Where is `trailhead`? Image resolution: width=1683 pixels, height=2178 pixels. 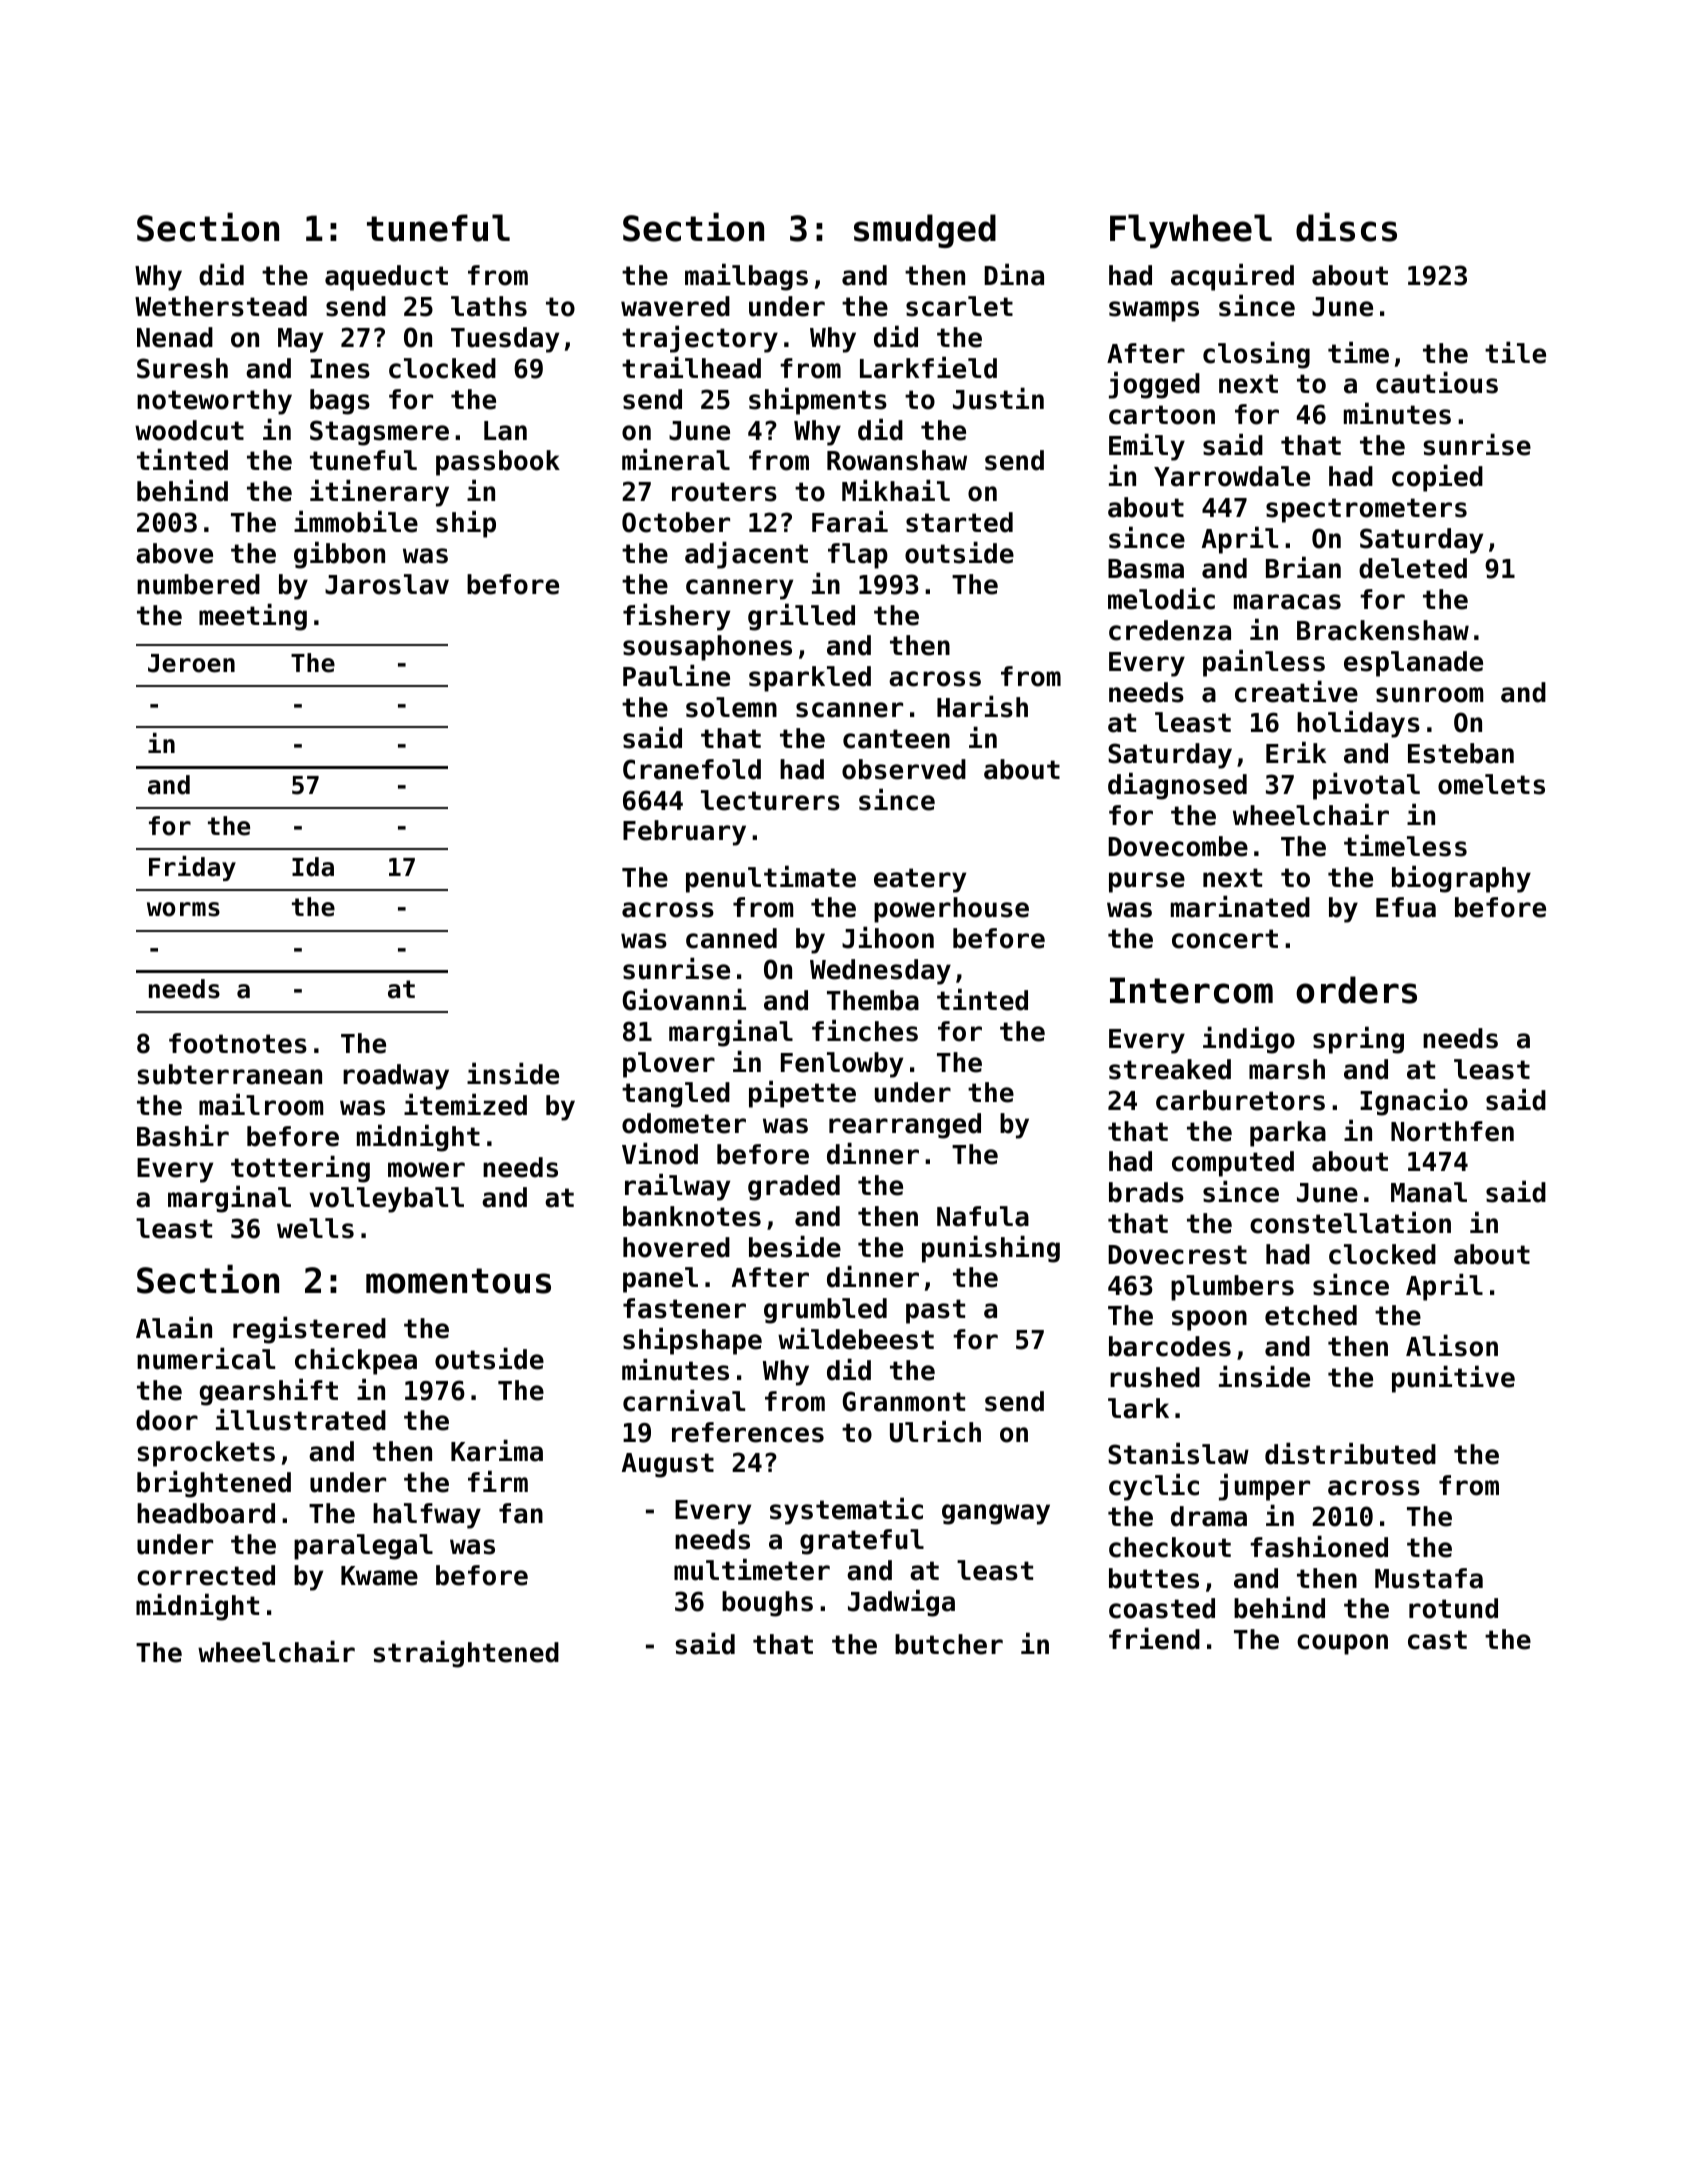
trailhead is located at coordinates (691, 367).
